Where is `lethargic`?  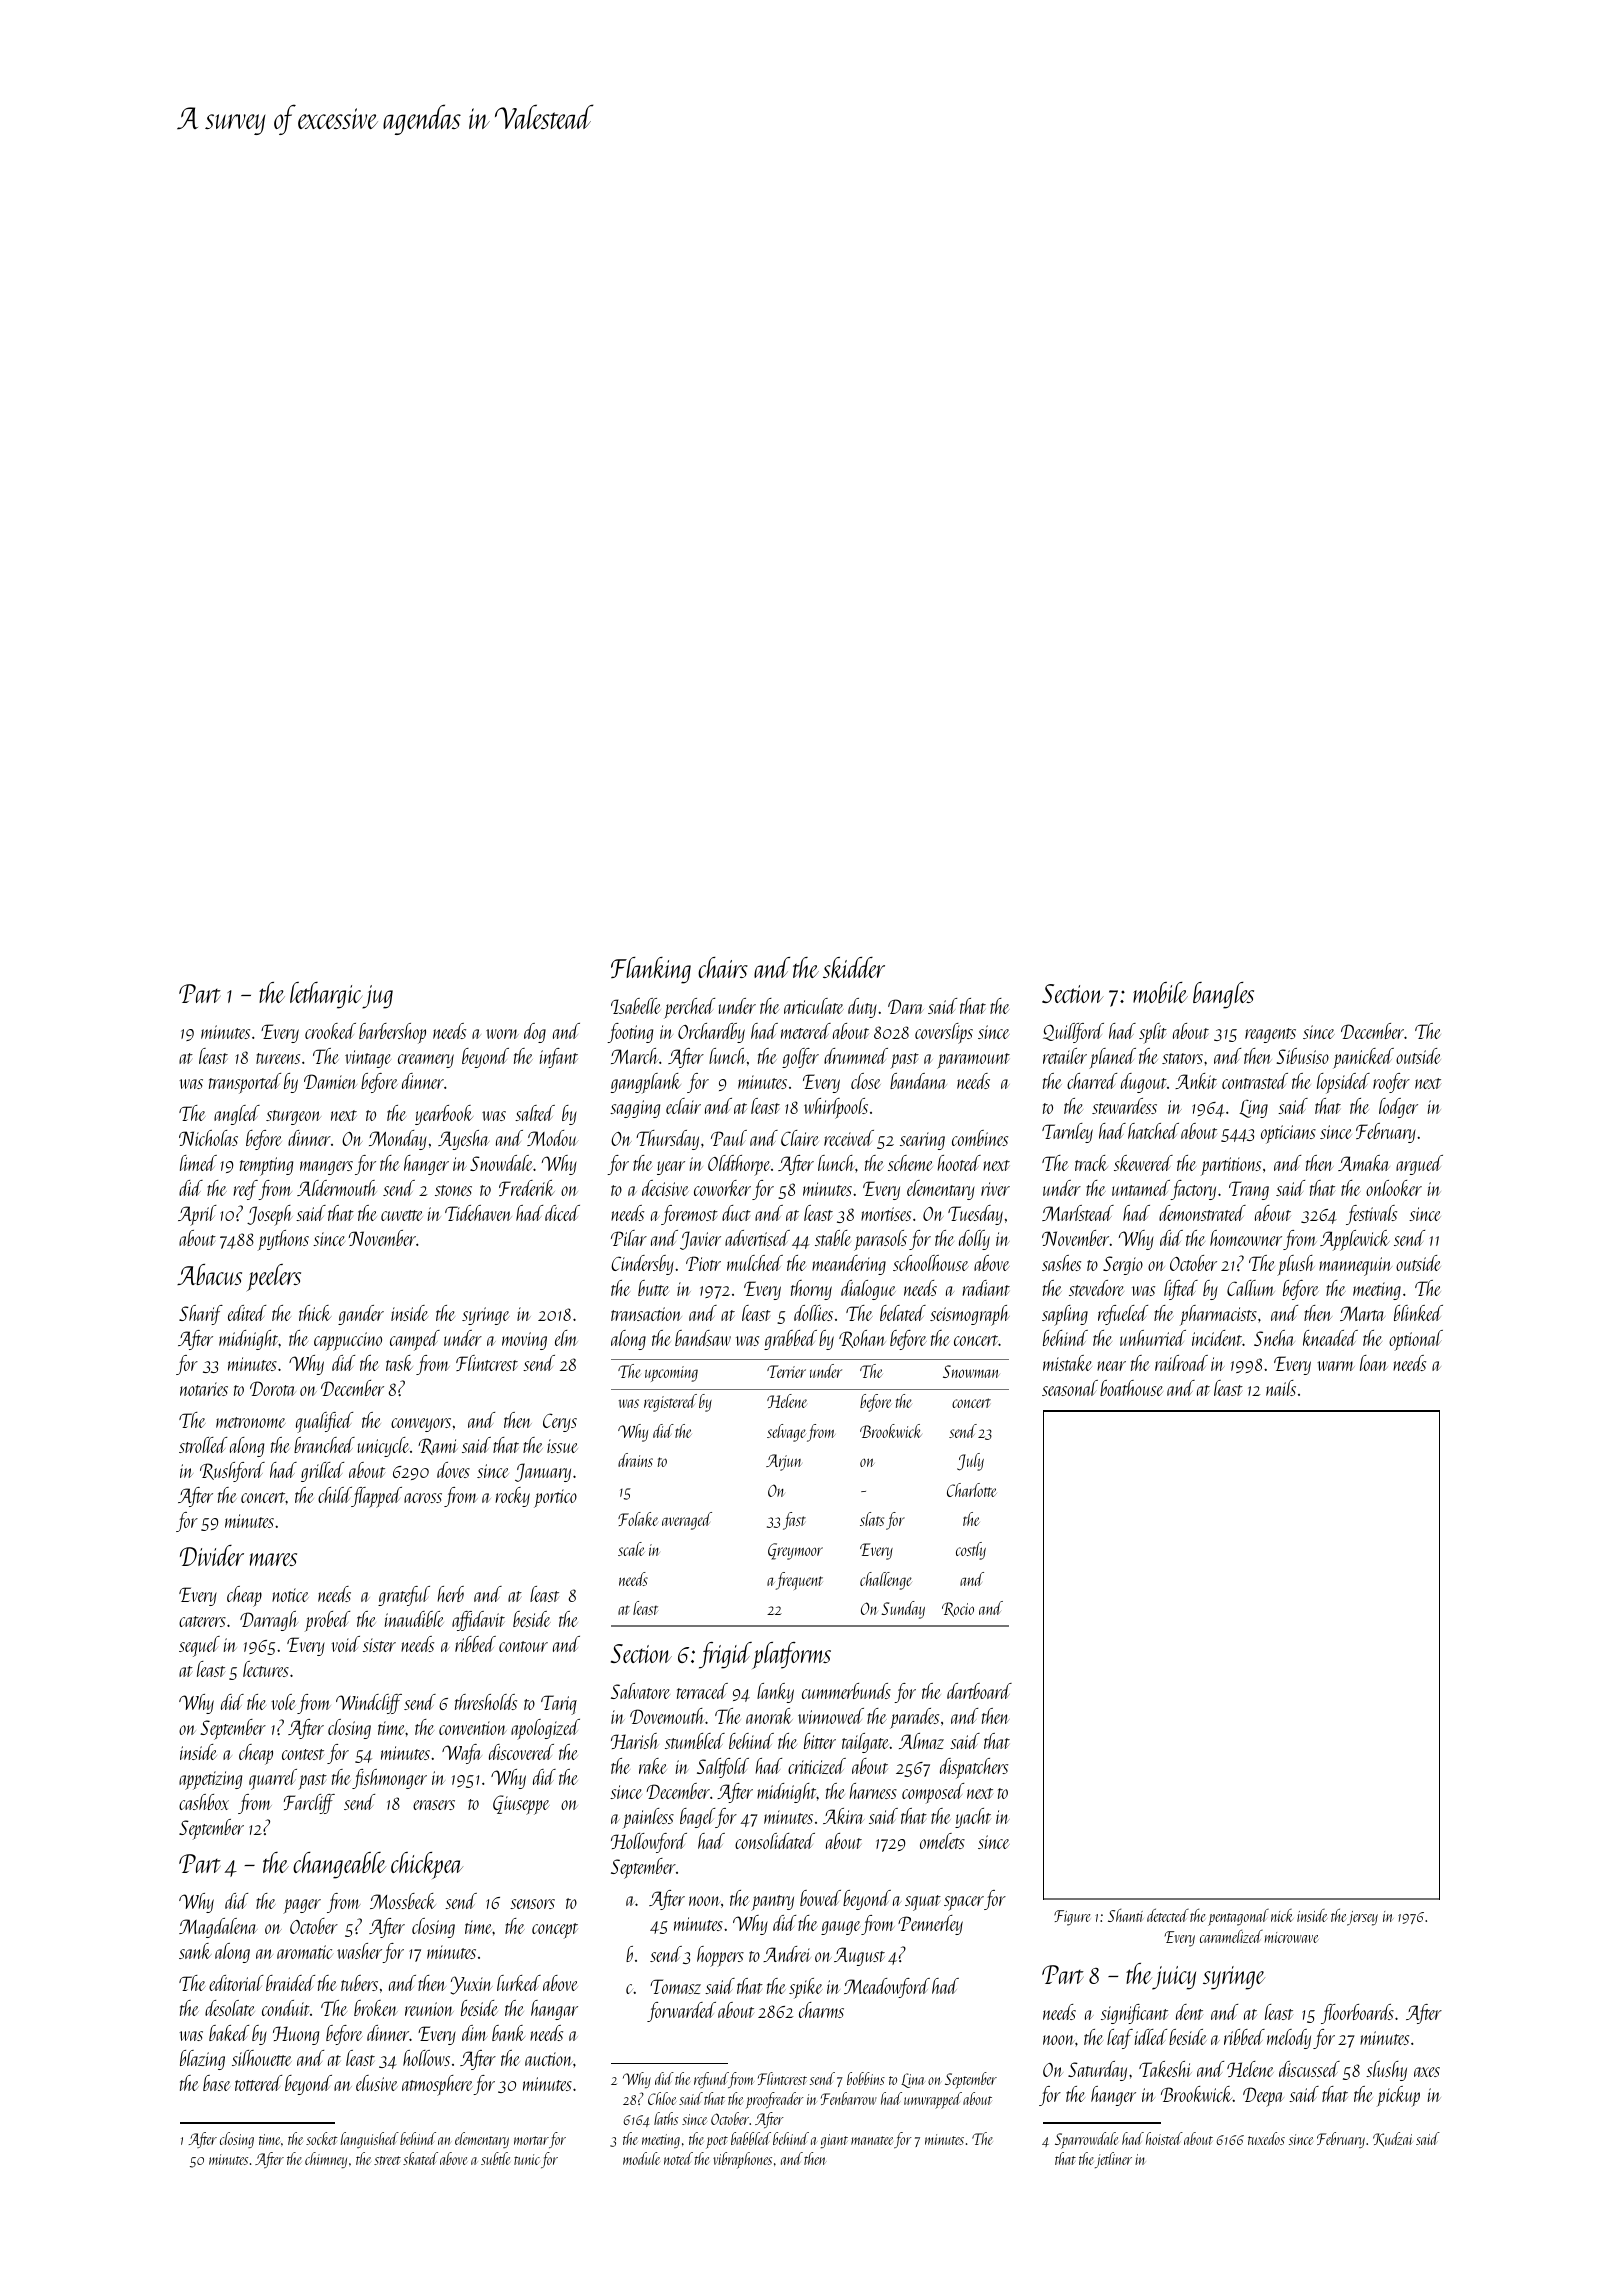
lethargic is located at coordinates (326, 995).
